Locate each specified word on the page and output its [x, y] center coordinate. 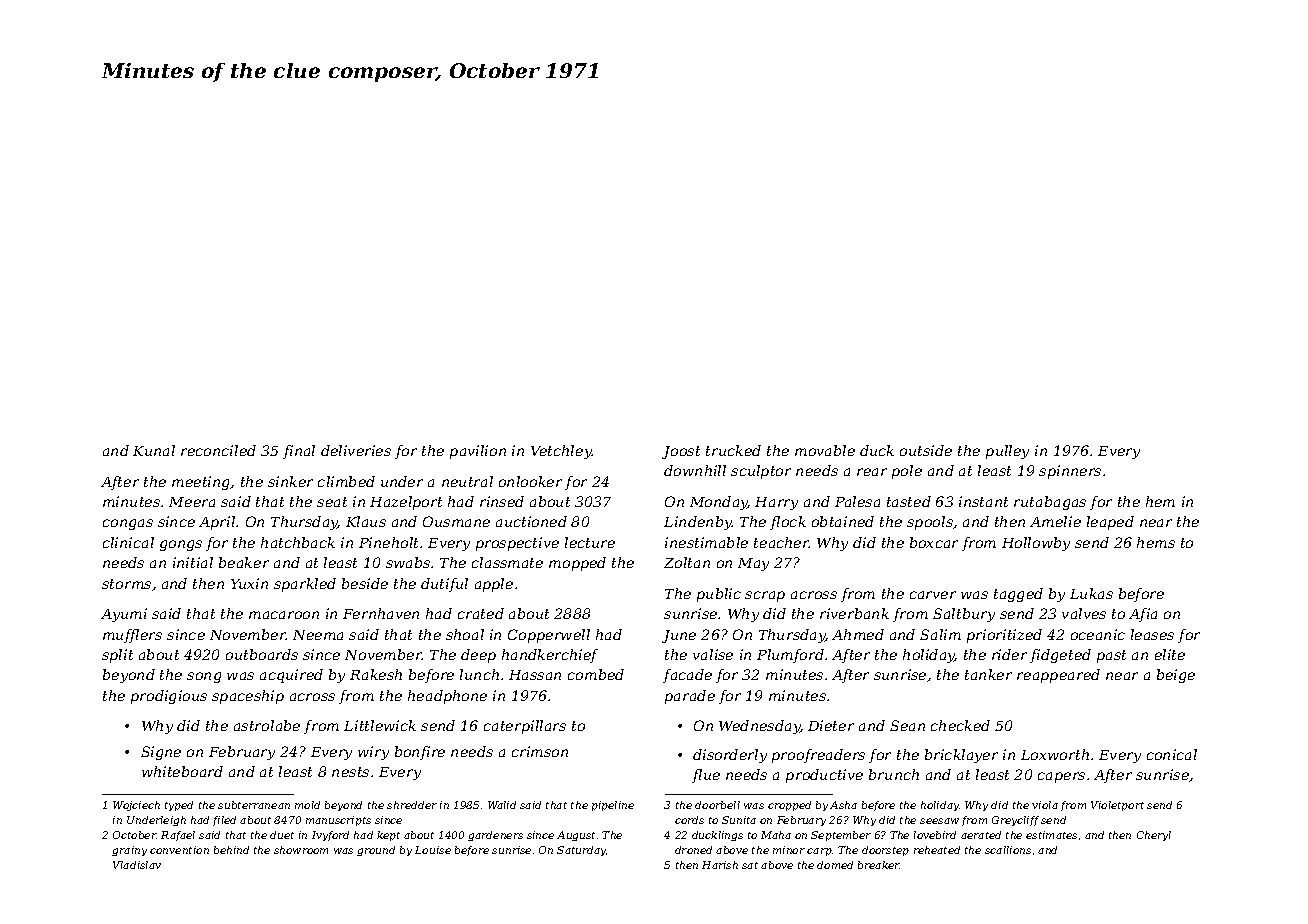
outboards [262, 654]
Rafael [178, 836]
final [299, 452]
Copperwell [549, 636]
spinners [1070, 472]
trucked [733, 450]
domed [835, 865]
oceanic [1098, 634]
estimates [1051, 835]
